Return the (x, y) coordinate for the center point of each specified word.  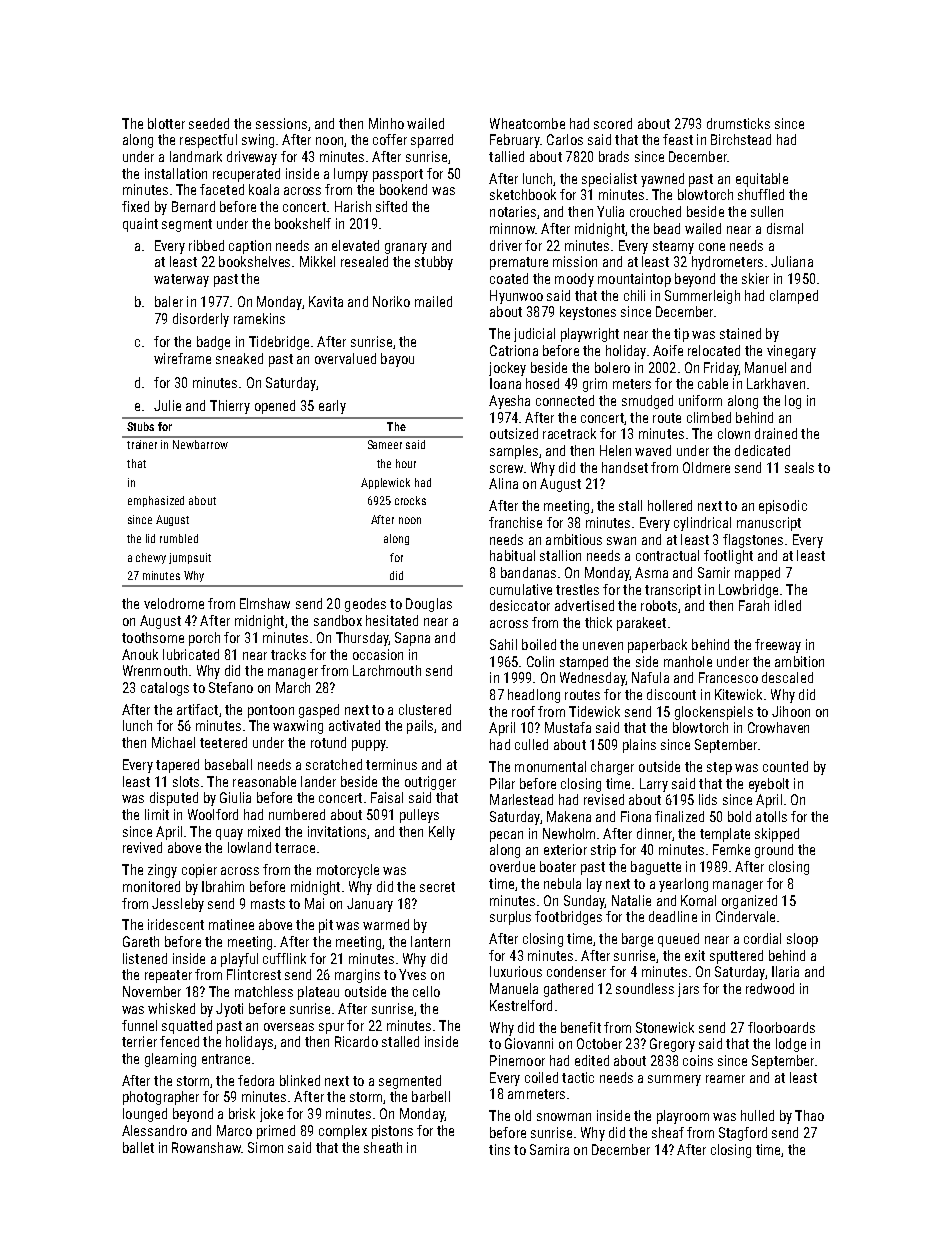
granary (406, 248)
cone (712, 247)
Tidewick (594, 711)
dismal (785, 228)
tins (499, 1149)
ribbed (206, 245)
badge (213, 343)
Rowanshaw (206, 1147)
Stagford (743, 1134)
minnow (512, 228)
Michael (173, 742)
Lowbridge (748, 591)
